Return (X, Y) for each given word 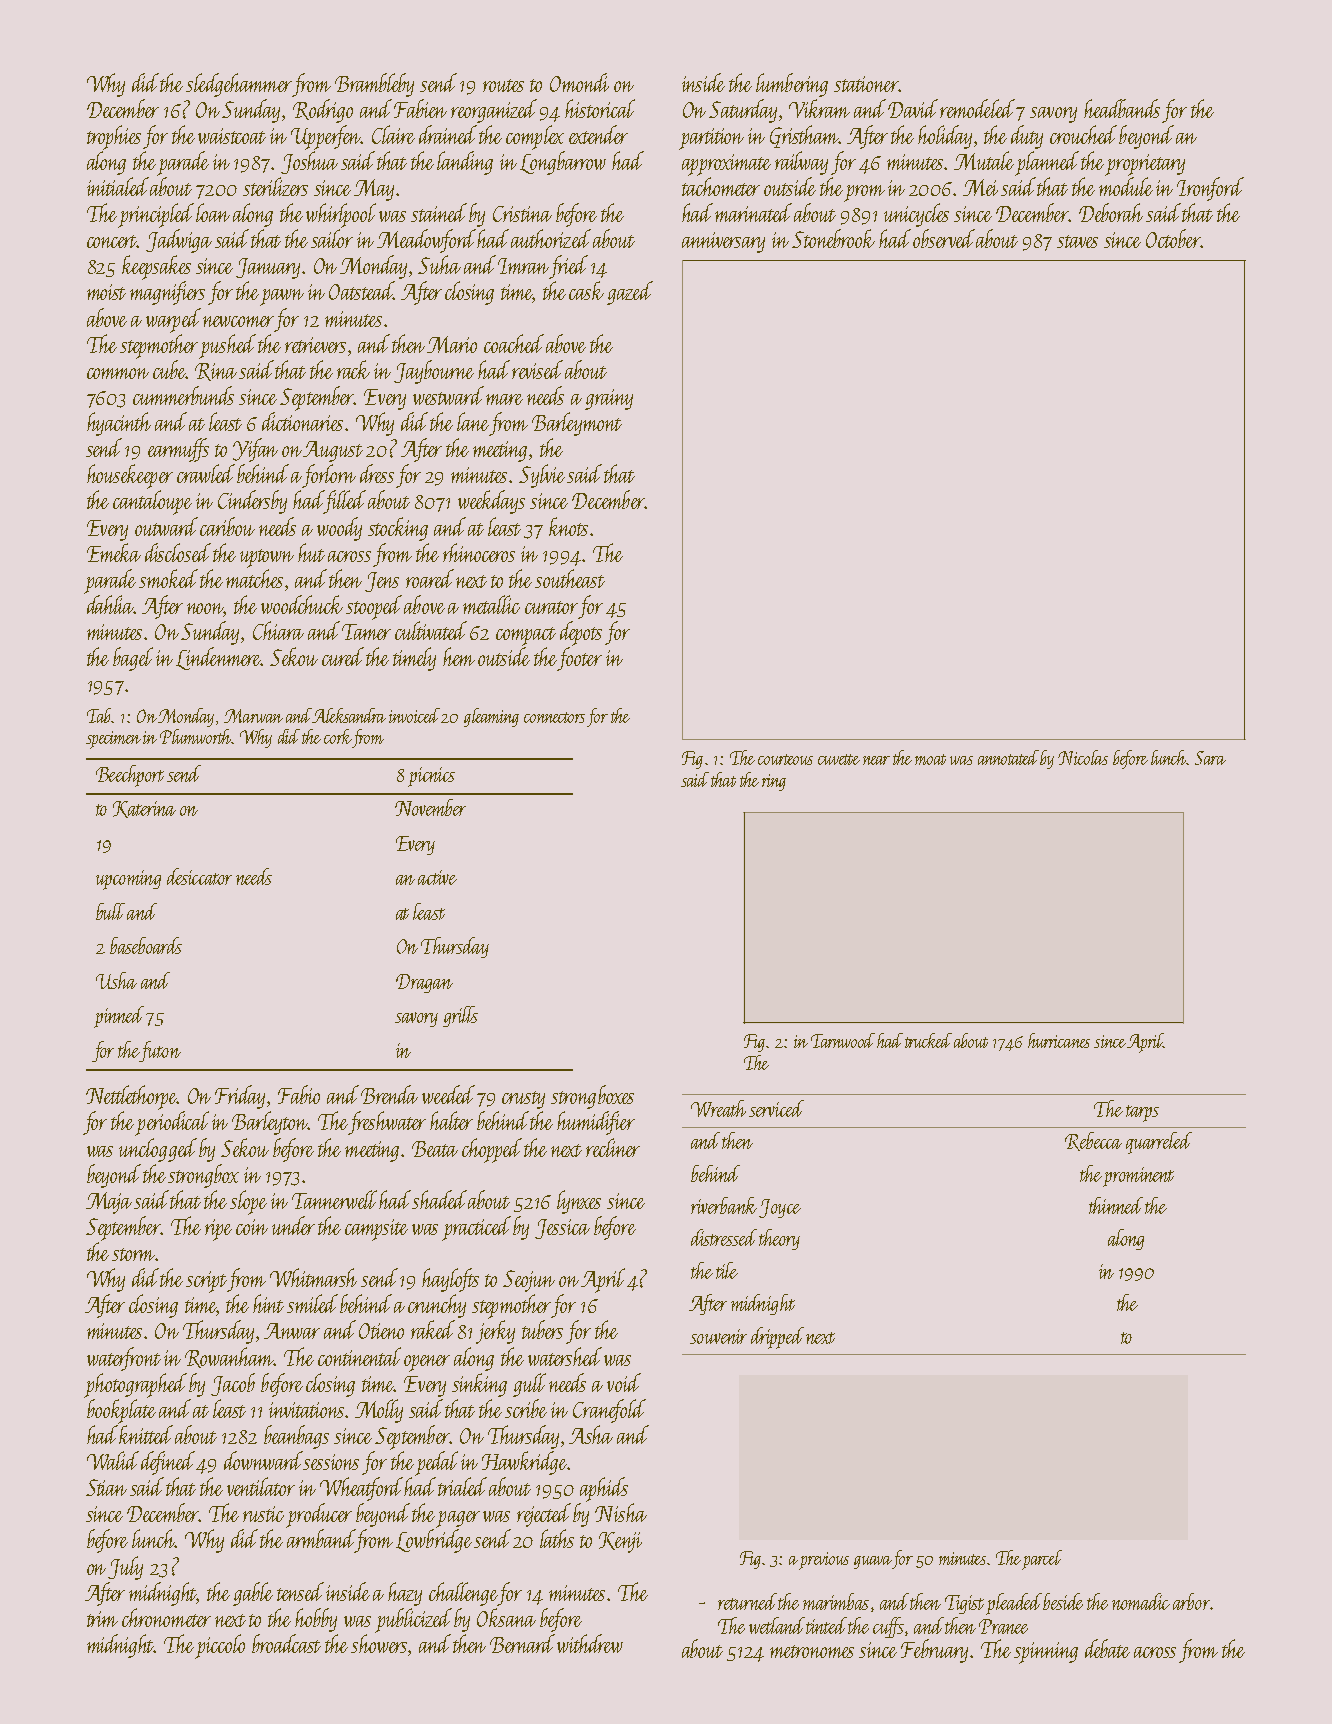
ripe (218, 1230)
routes (503, 85)
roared (430, 578)
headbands (1122, 108)
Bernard (522, 1643)
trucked (928, 1040)
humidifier (596, 1123)
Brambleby (374, 85)
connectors (554, 717)
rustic (263, 1514)
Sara (1210, 758)
